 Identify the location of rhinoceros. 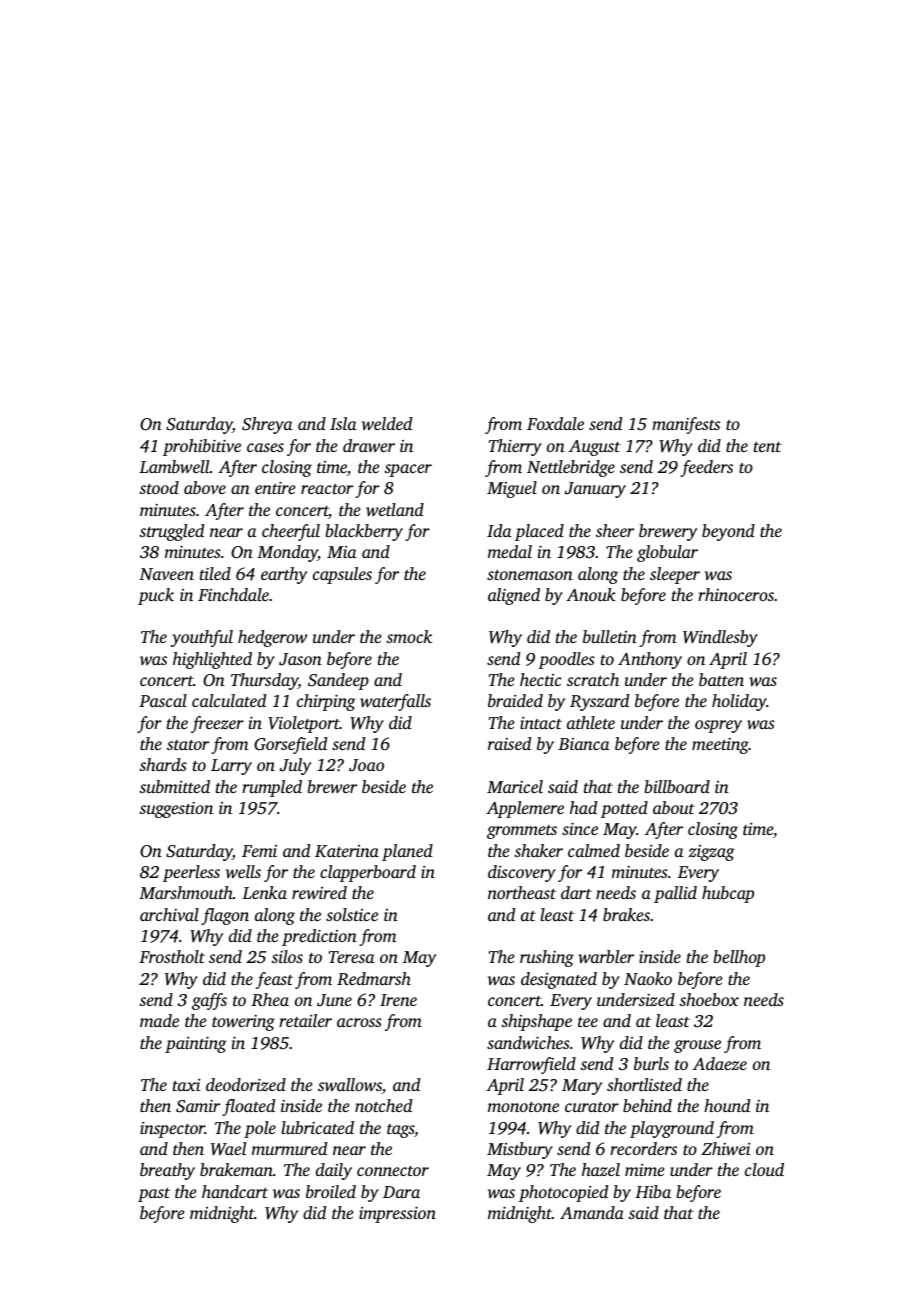
(736, 594).
